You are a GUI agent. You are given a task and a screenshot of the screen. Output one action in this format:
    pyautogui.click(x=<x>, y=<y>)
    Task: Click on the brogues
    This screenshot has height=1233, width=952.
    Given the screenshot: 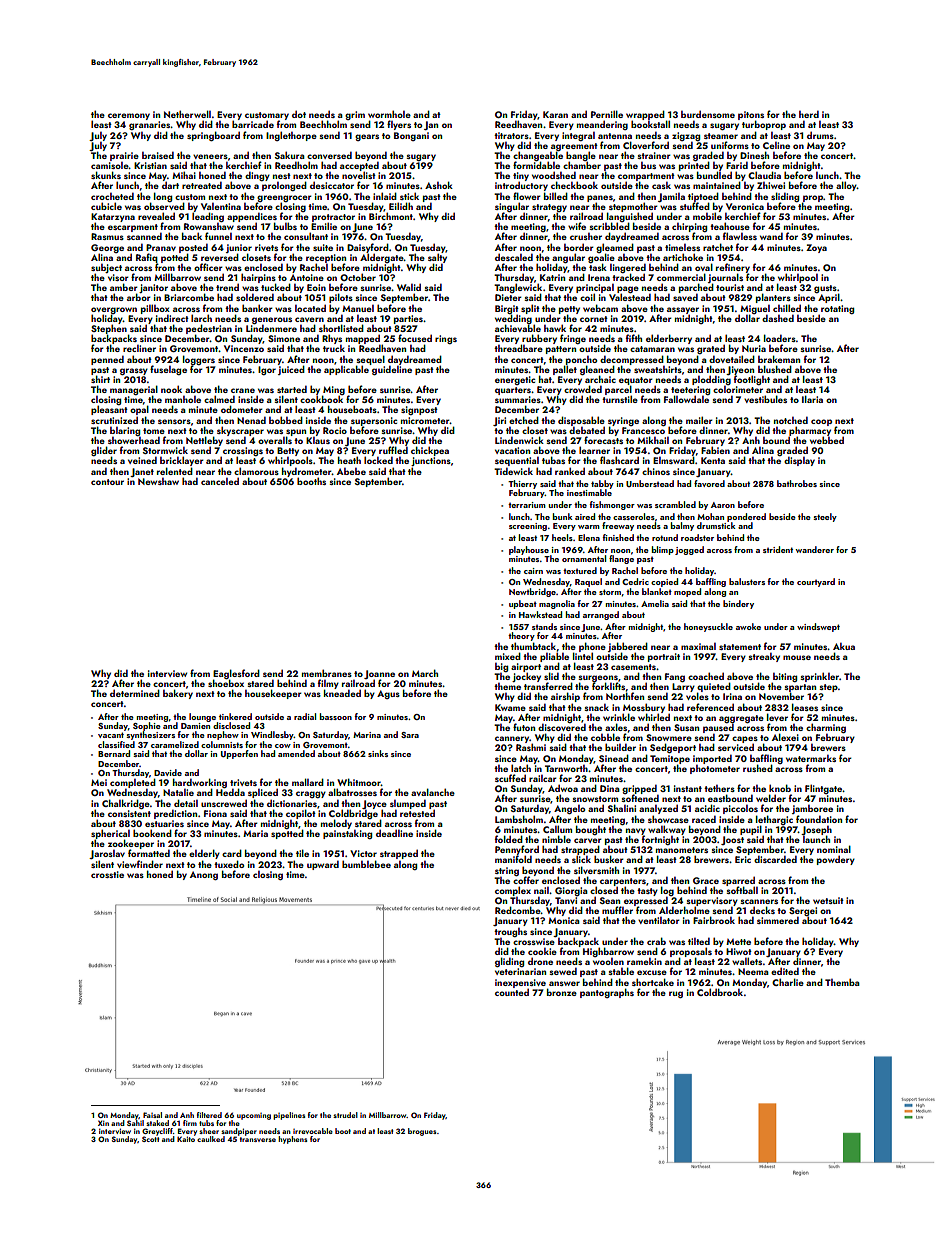 What is the action you would take?
    pyautogui.click(x=422, y=1132)
